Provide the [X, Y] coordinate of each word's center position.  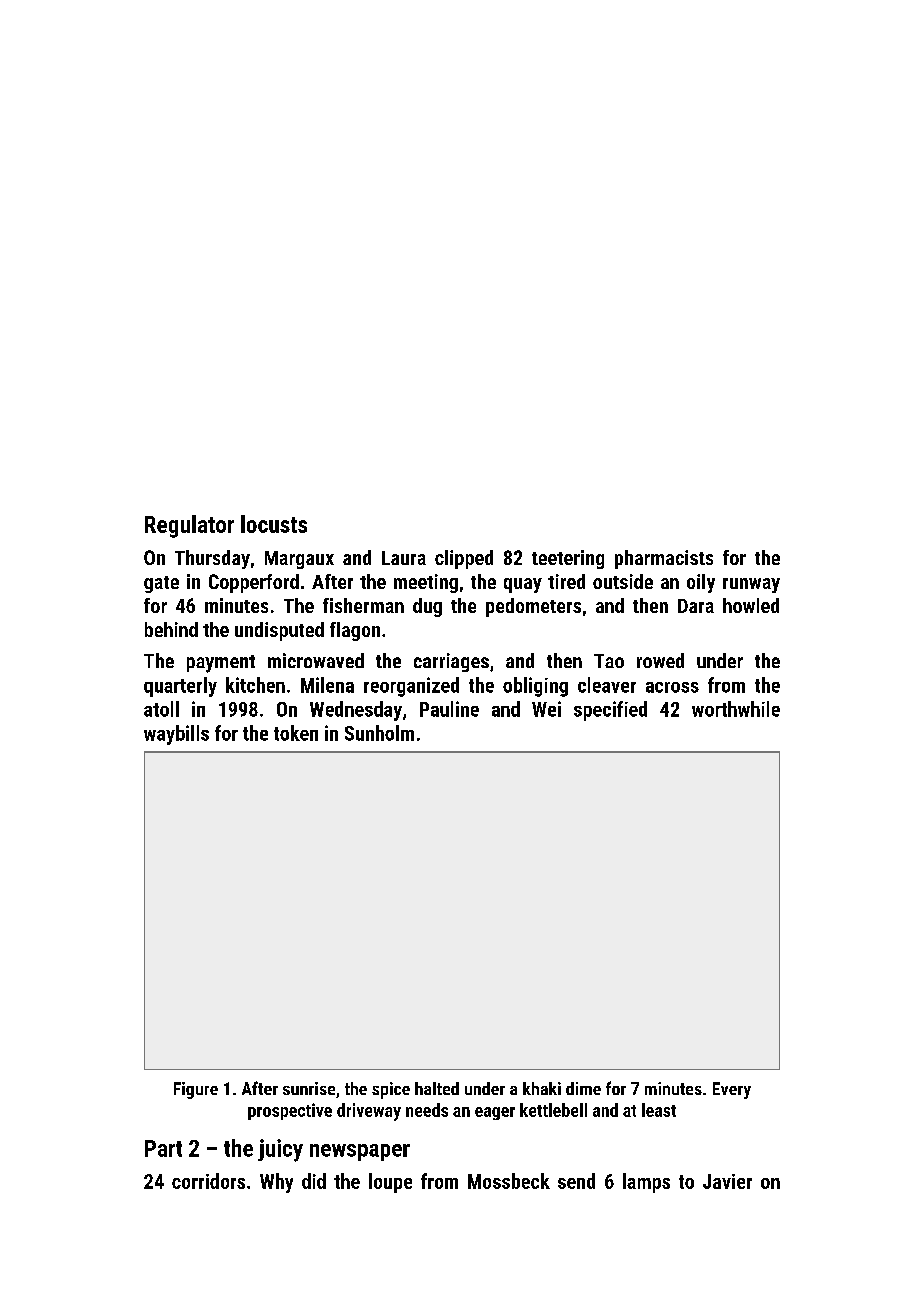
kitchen [255, 685]
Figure [196, 1090]
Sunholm [379, 733]
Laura [404, 558]
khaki [542, 1088]
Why [276, 1183]
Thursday [212, 559]
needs [427, 1110]
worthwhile [736, 709]
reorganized [411, 687]
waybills [176, 735]
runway [751, 585]
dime [583, 1088]
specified [610, 711]
